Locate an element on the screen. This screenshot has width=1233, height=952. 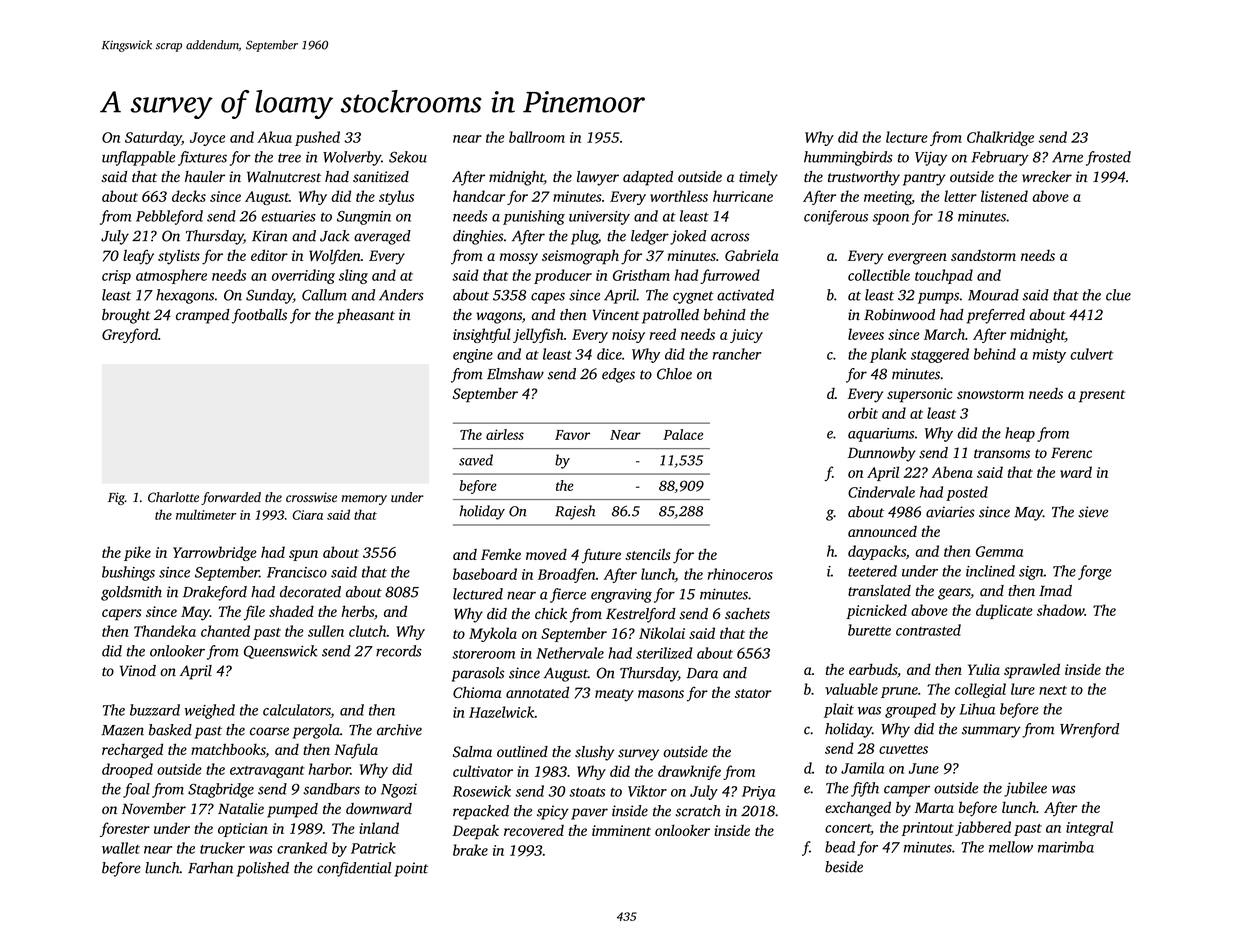
lawyer is located at coordinates (598, 178).
